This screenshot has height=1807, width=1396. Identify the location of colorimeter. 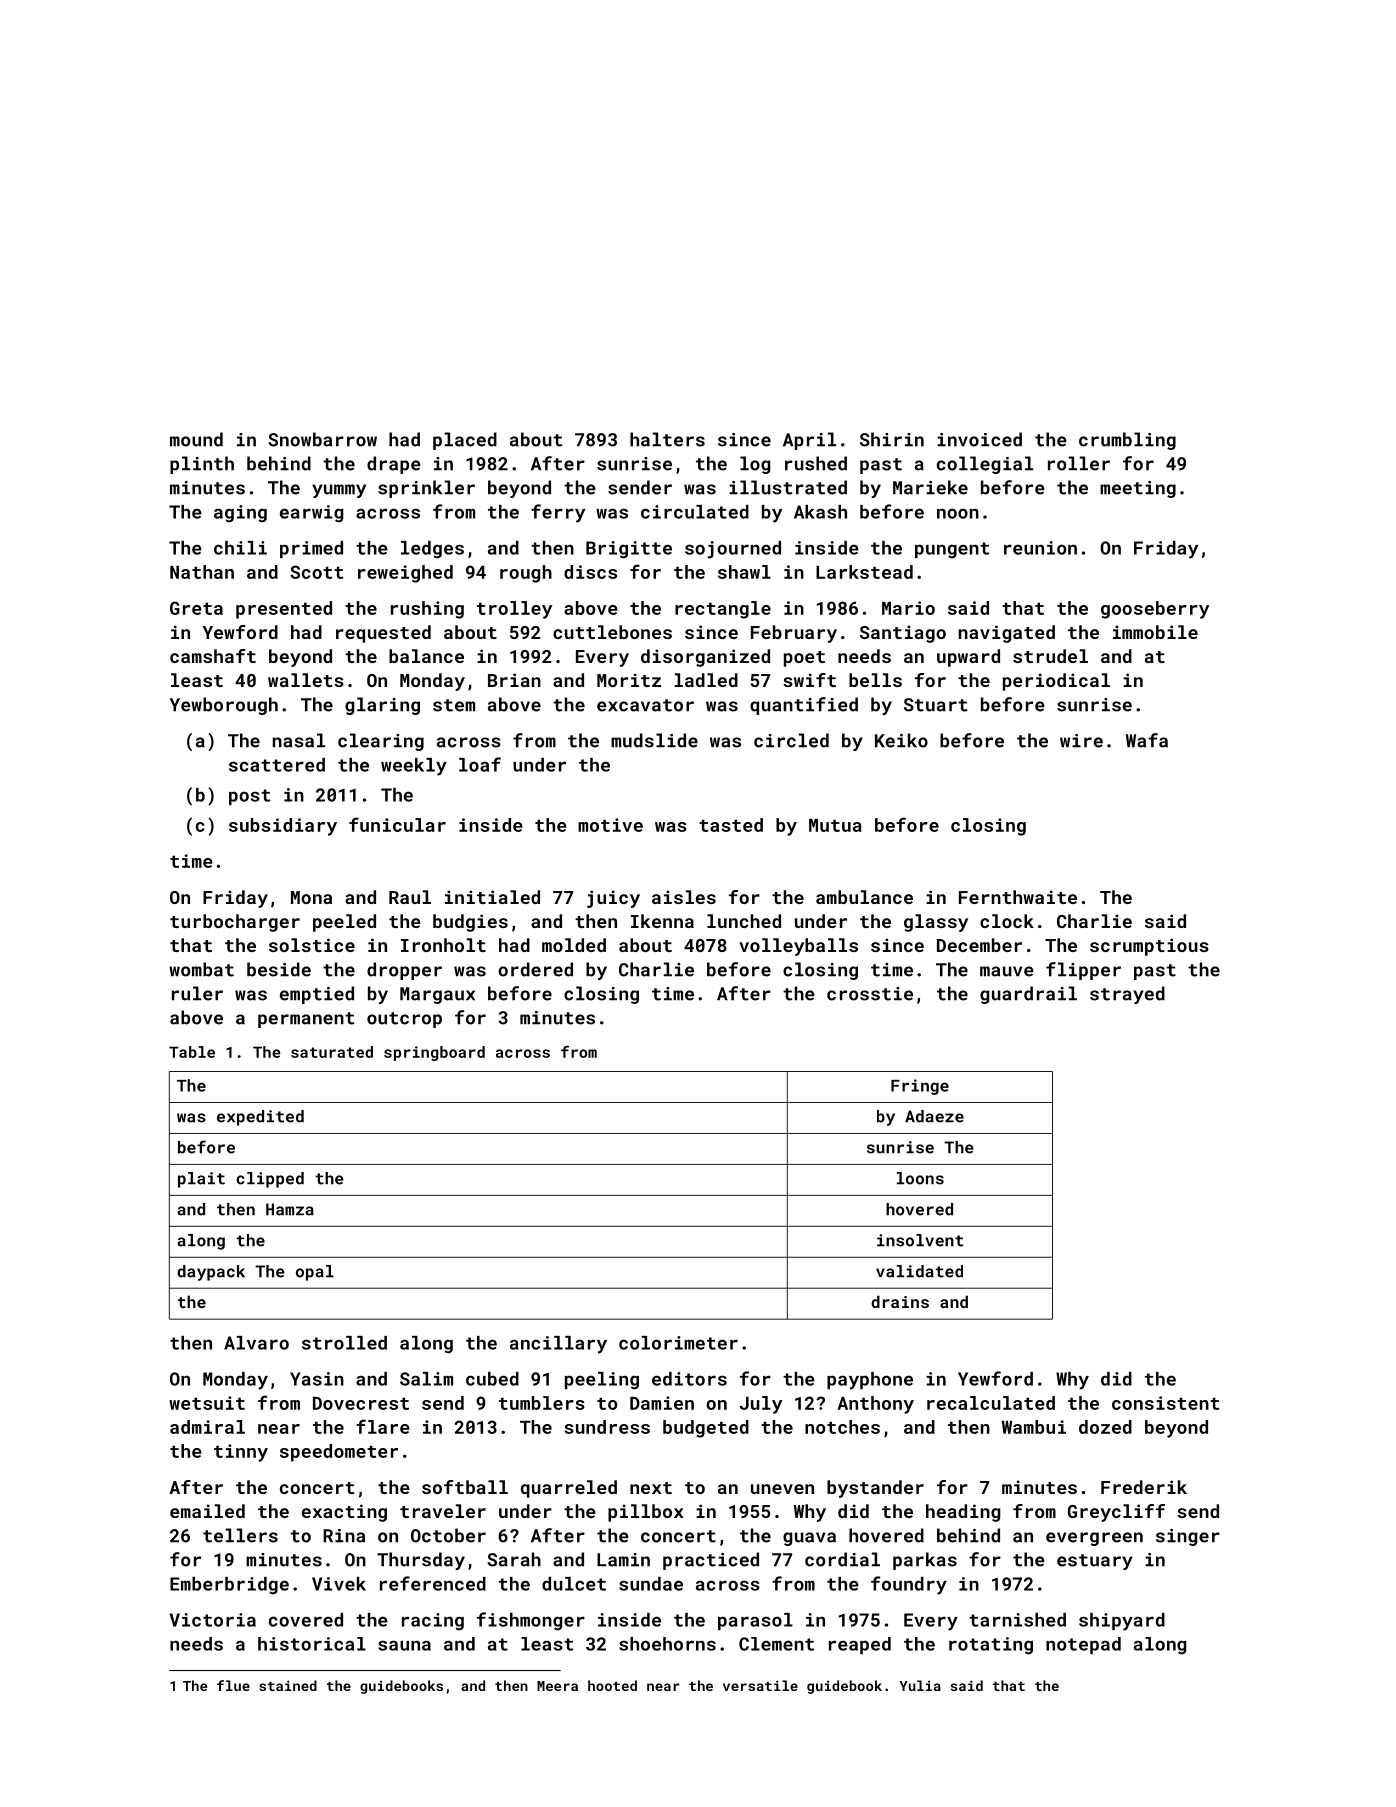
(678, 1343).
